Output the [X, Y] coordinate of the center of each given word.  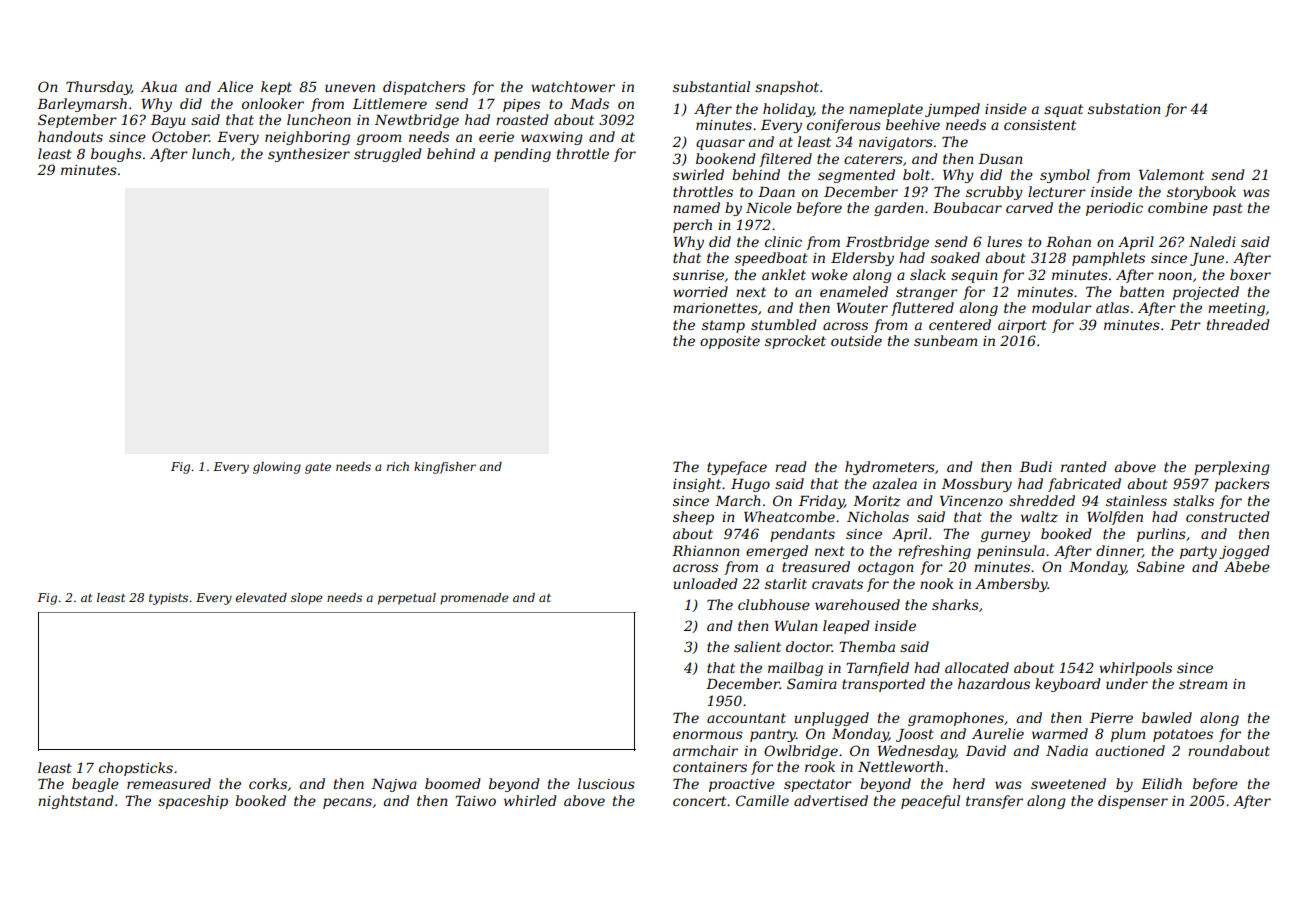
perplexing [1232, 468]
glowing [277, 468]
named [696, 207]
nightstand [76, 802]
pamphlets [1108, 259]
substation [1124, 108]
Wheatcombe [789, 516]
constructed [1228, 516]
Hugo [750, 485]
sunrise [698, 275]
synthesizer [309, 155]
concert [699, 801]
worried [700, 291]
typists [168, 599]
